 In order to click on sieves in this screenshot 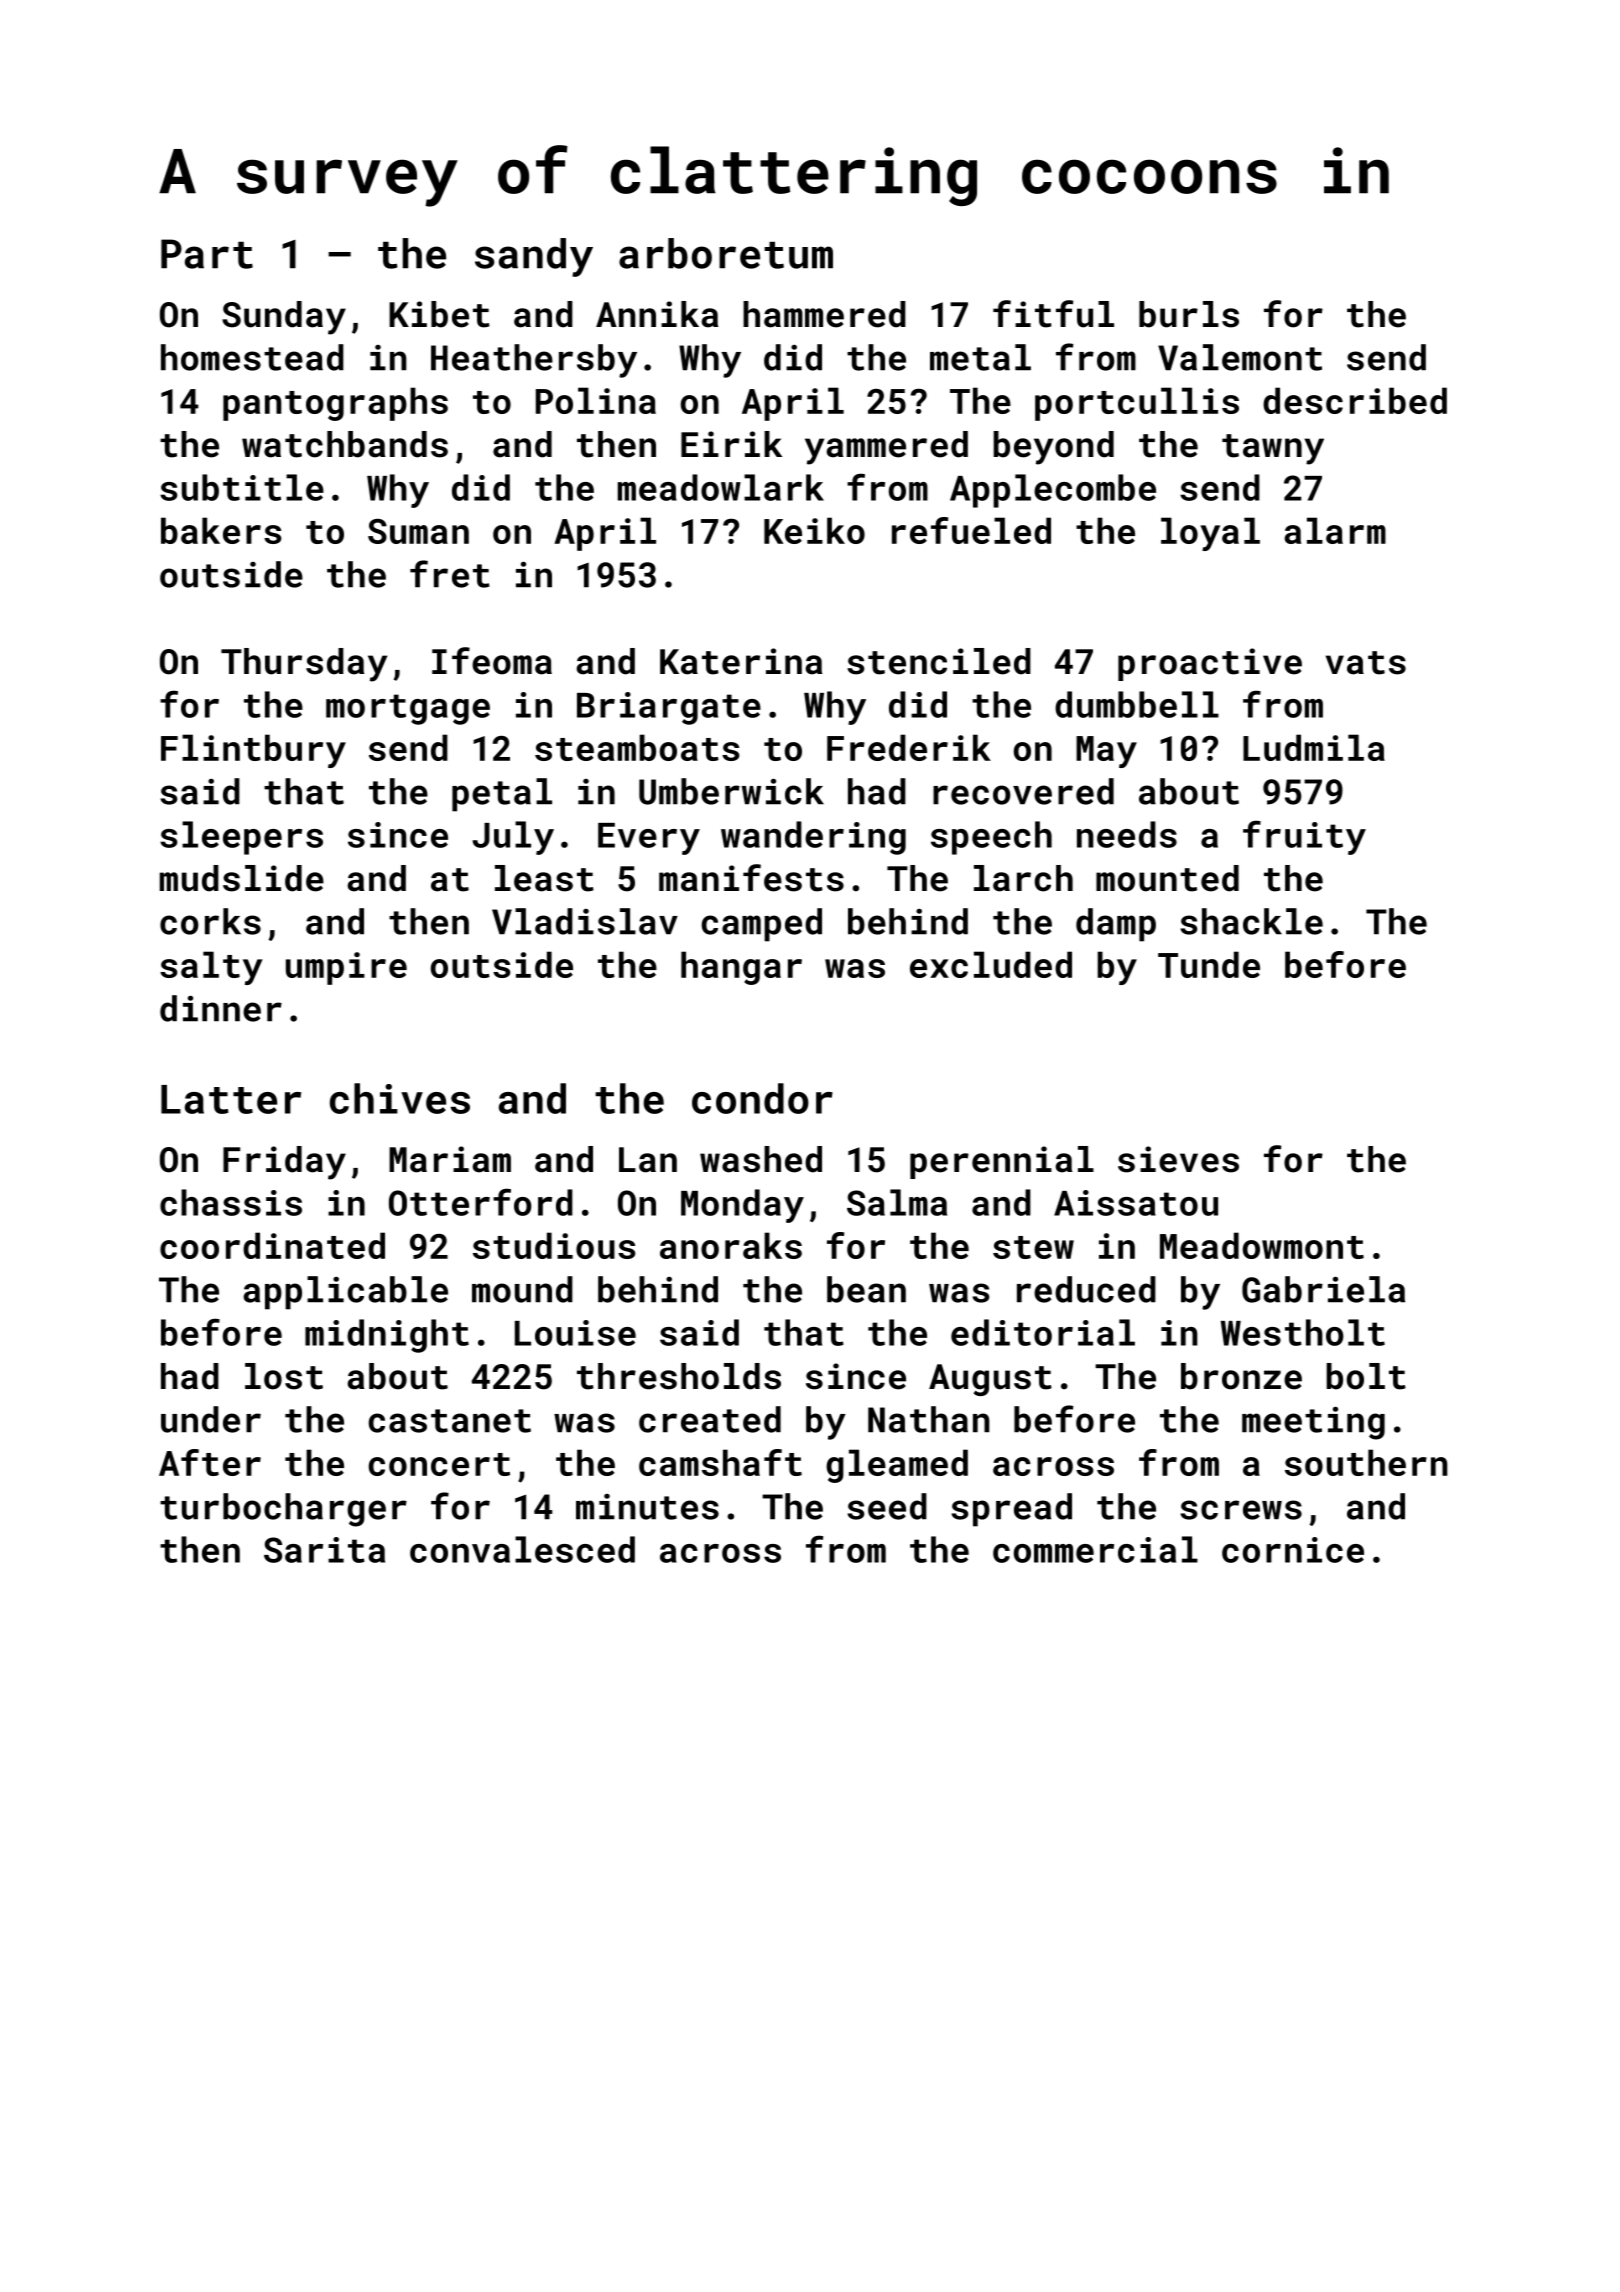, I will do `click(1178, 1159)`.
